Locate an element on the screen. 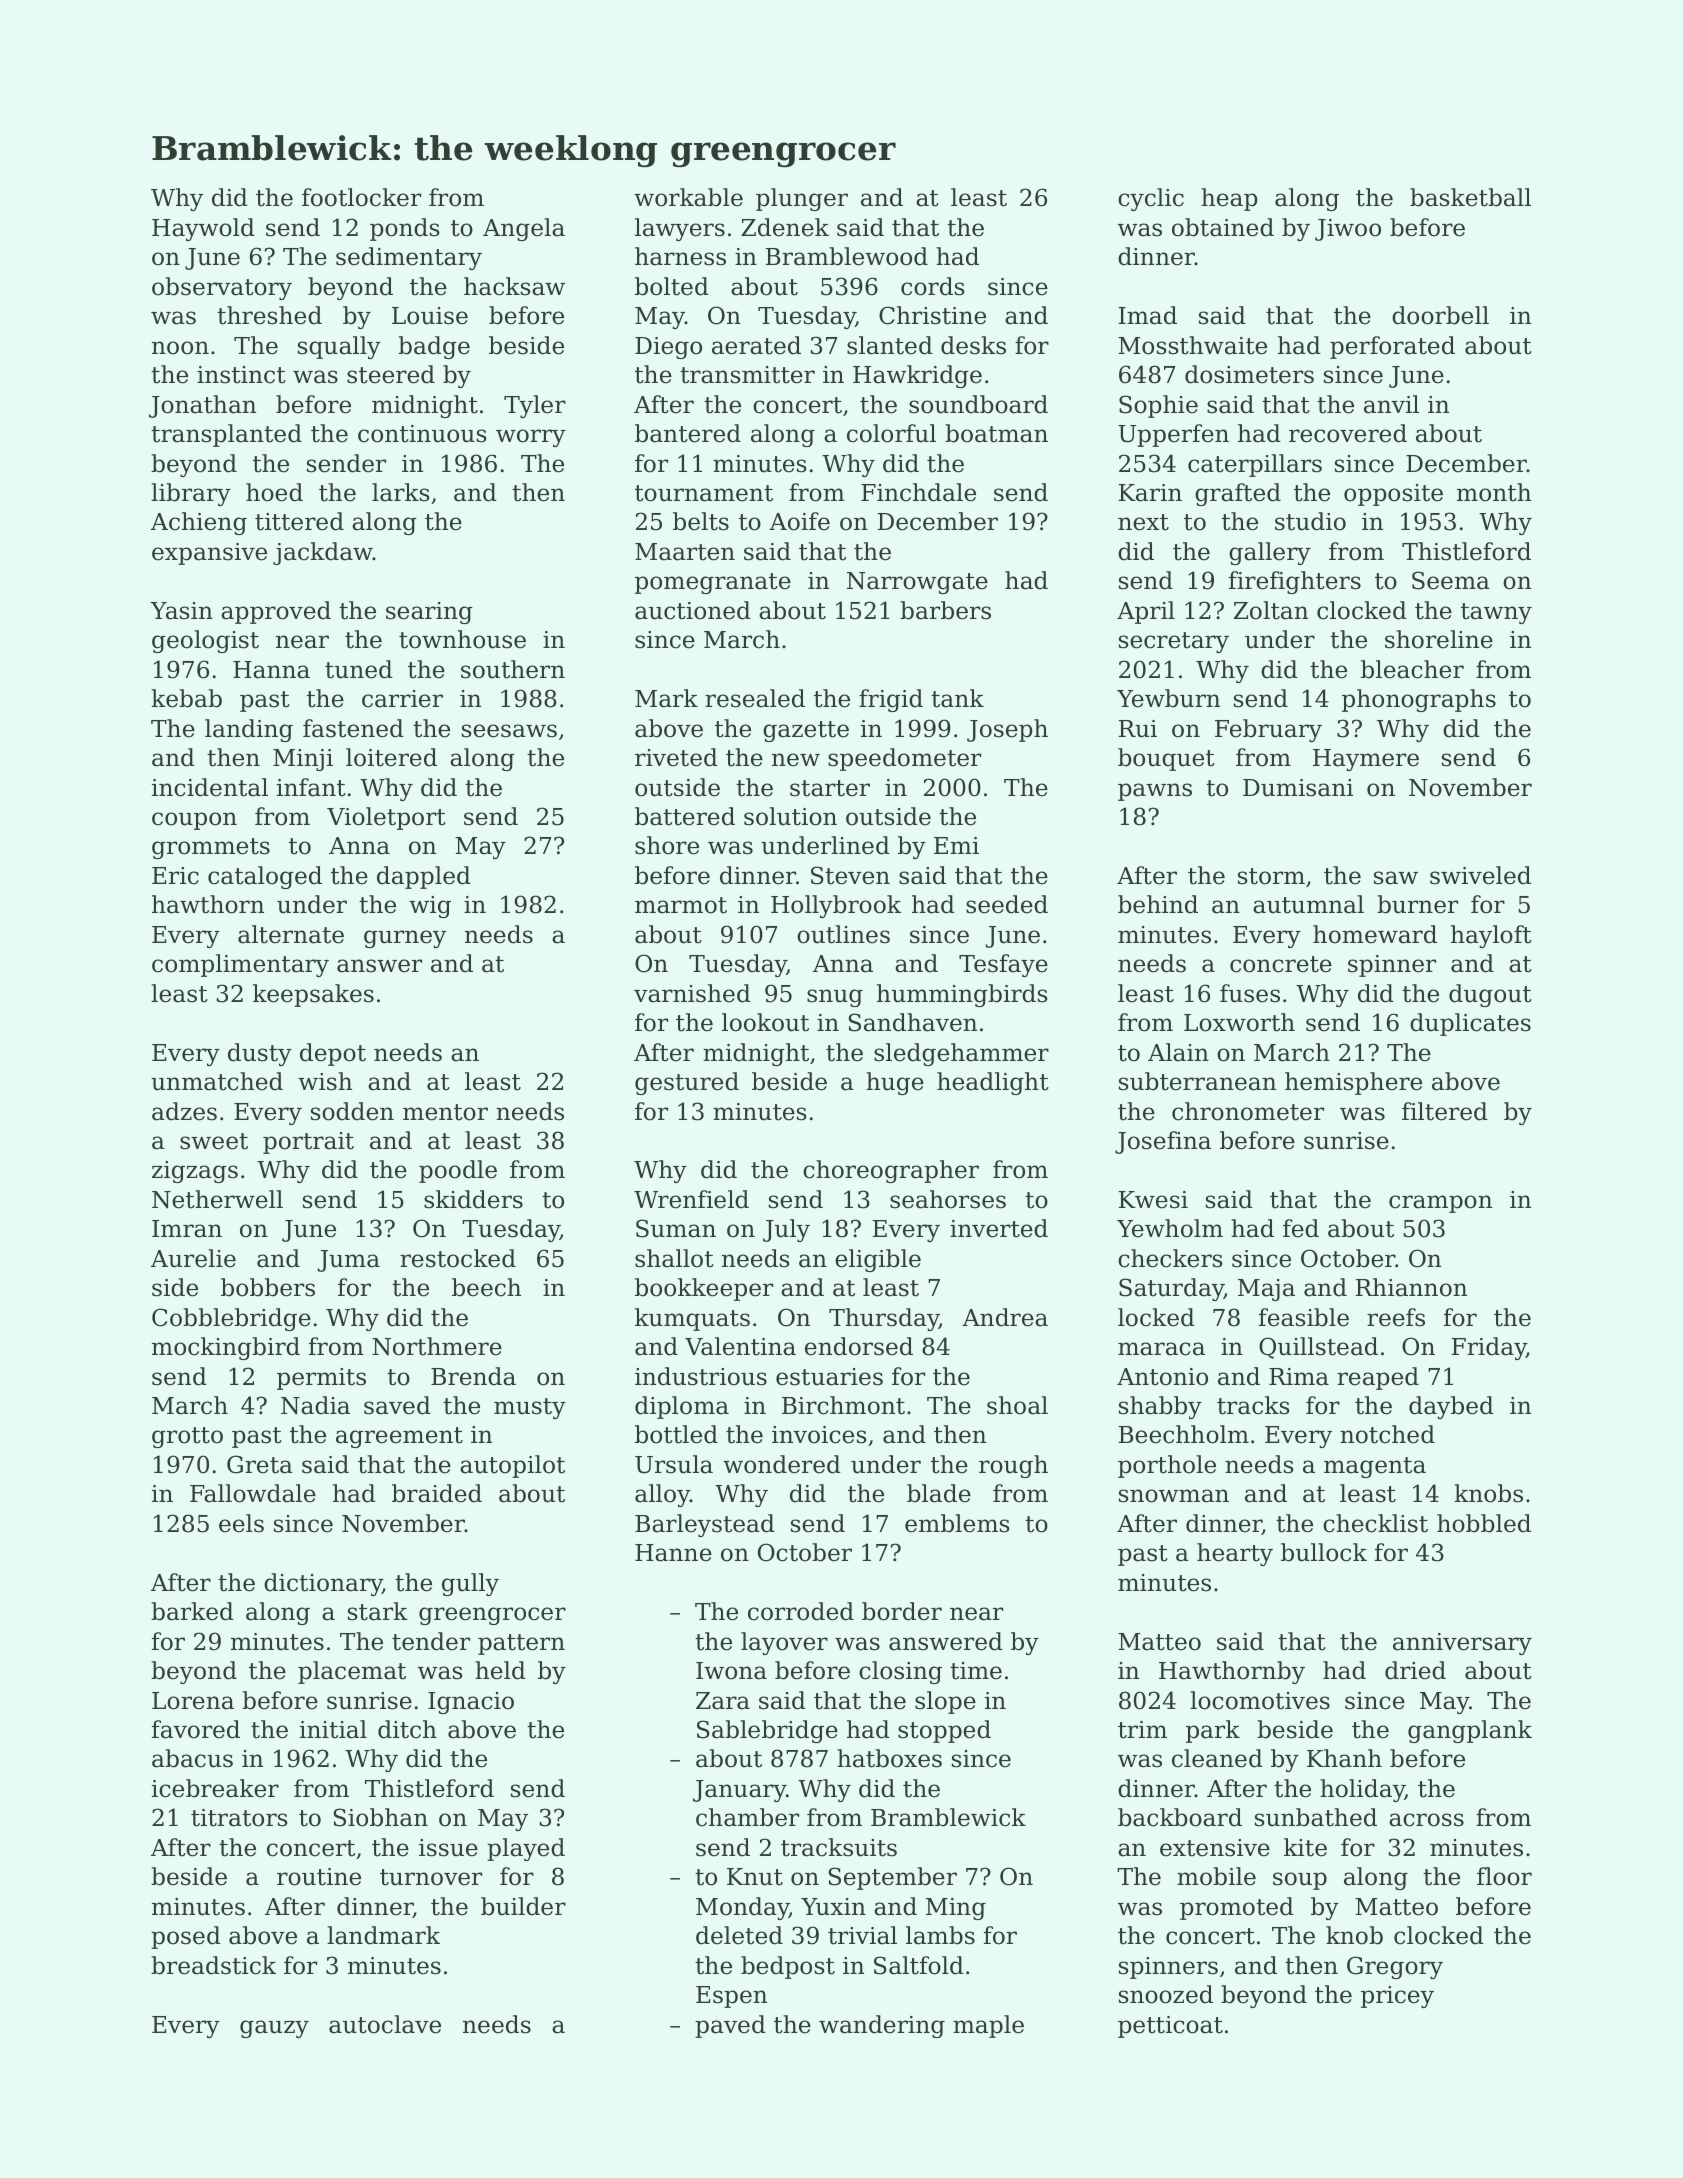 The width and height of the screenshot is (1683, 2178). braided is located at coordinates (437, 1493).
